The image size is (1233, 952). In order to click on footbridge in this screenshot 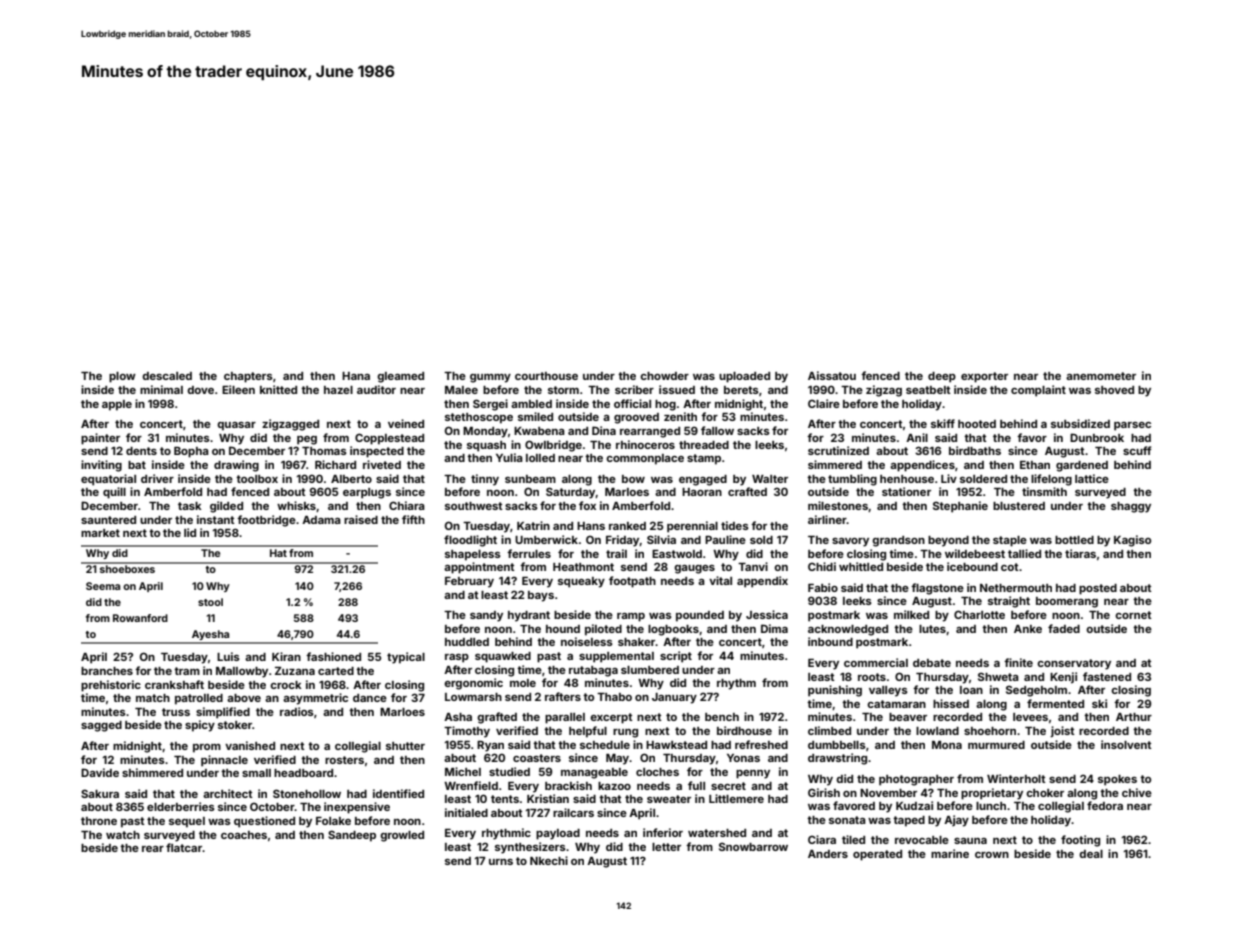, I will do `click(266, 521)`.
